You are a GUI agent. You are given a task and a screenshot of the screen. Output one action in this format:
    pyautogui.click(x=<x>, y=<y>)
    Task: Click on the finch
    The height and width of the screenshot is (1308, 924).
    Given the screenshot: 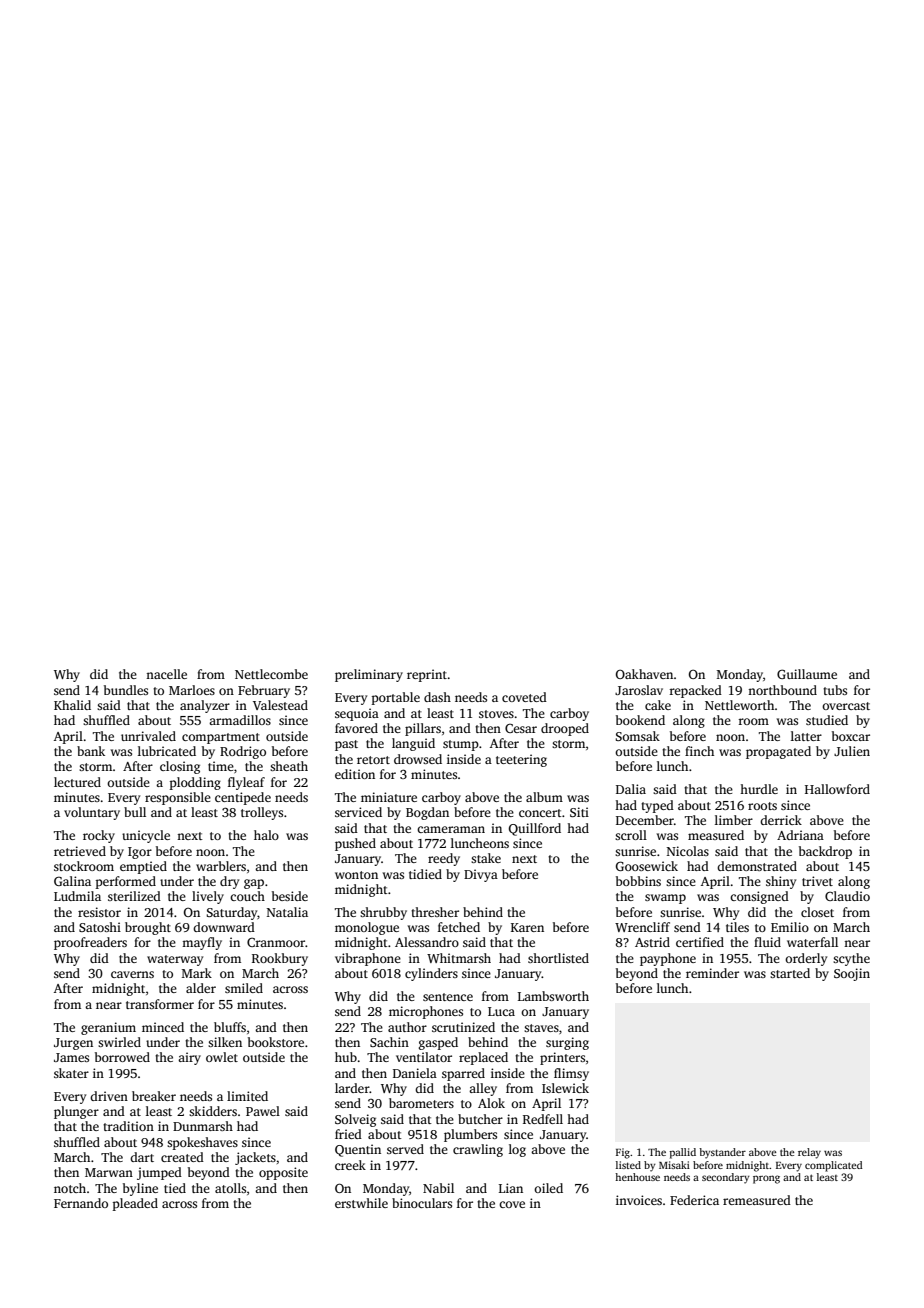 What is the action you would take?
    pyautogui.click(x=699, y=751)
